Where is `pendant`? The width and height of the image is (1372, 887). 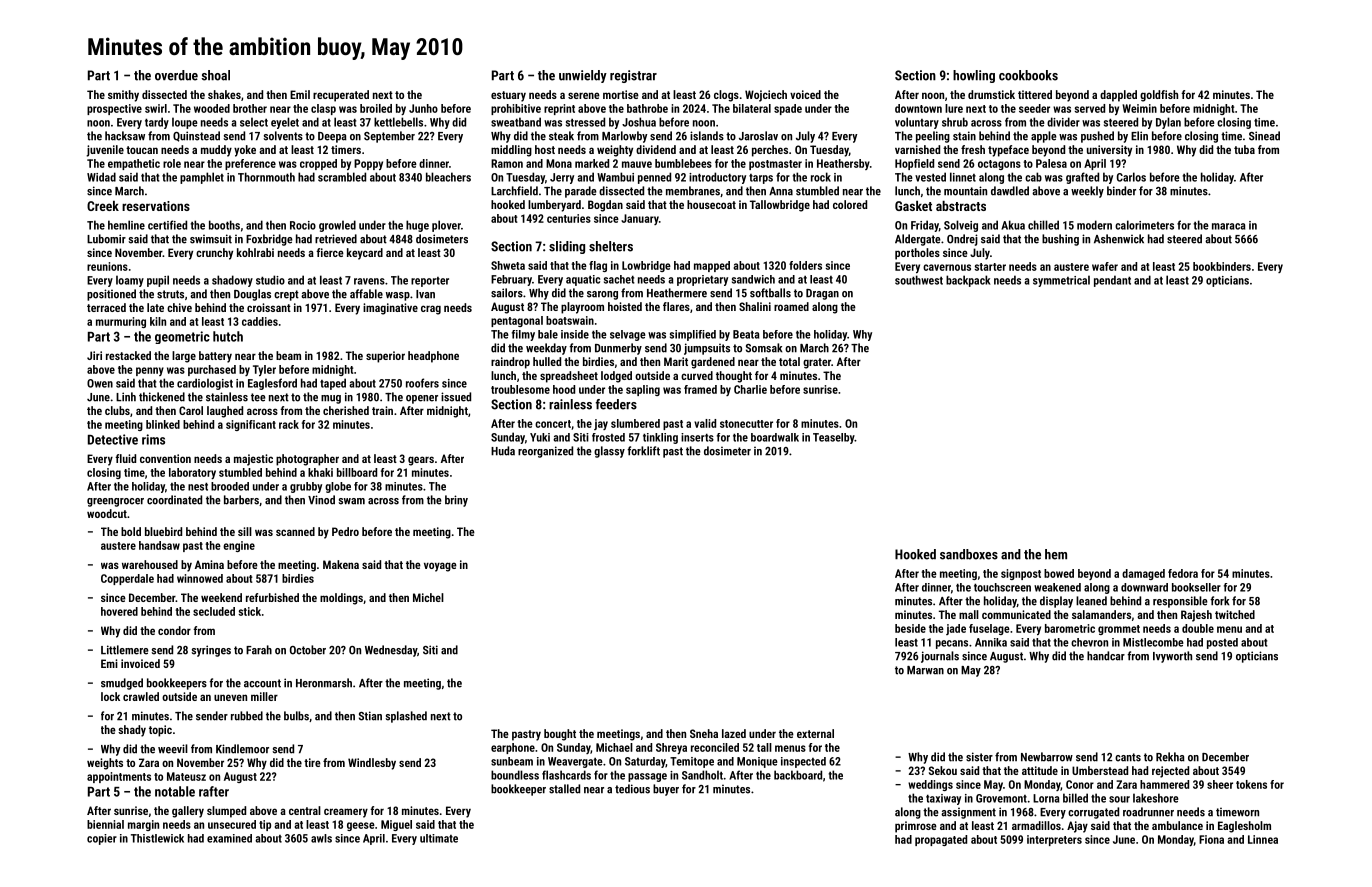
pendant is located at coordinates (1112, 281).
